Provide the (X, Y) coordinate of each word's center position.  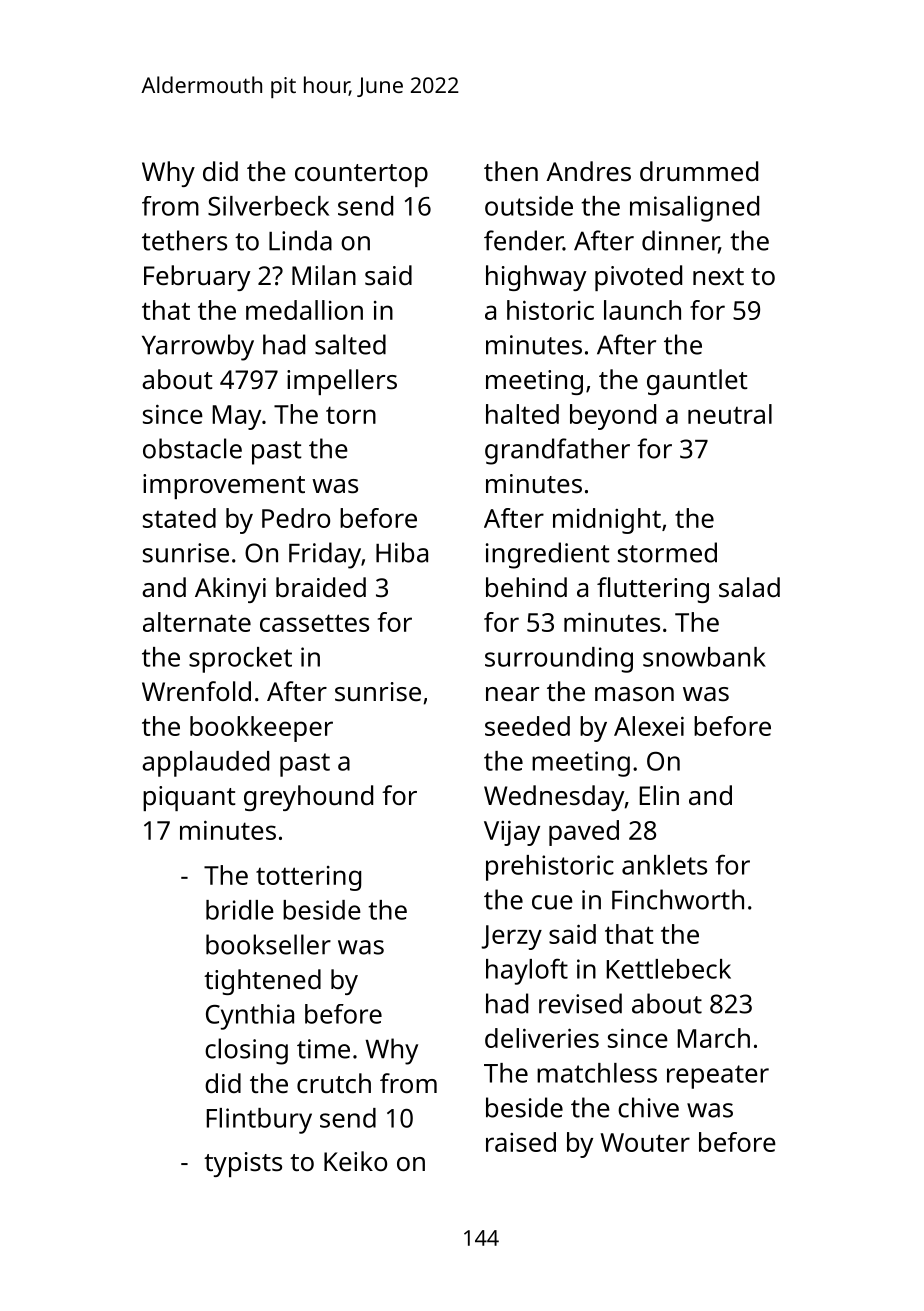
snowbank (704, 657)
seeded (527, 726)
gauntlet (697, 382)
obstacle (192, 448)
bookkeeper (261, 729)
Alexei (649, 726)
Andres (588, 171)
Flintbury (259, 1121)
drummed (699, 171)
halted (522, 414)
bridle (240, 910)
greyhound (308, 798)
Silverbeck (268, 206)
